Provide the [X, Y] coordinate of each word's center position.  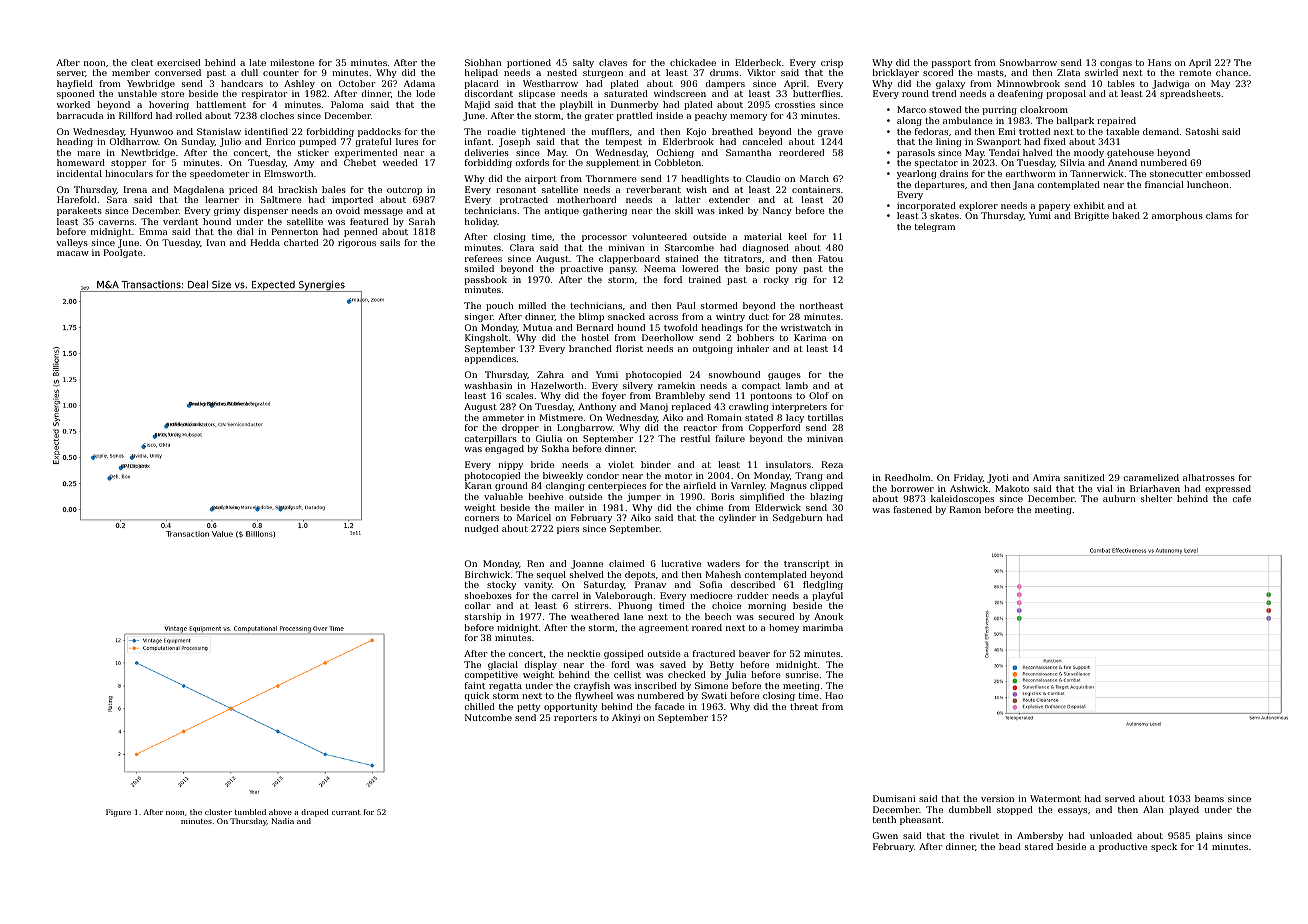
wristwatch [806, 327]
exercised [178, 62]
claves [613, 62]
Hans [1159, 62]
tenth [884, 819]
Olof [819, 395]
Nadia [282, 821]
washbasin [488, 385]
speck [1164, 847]
